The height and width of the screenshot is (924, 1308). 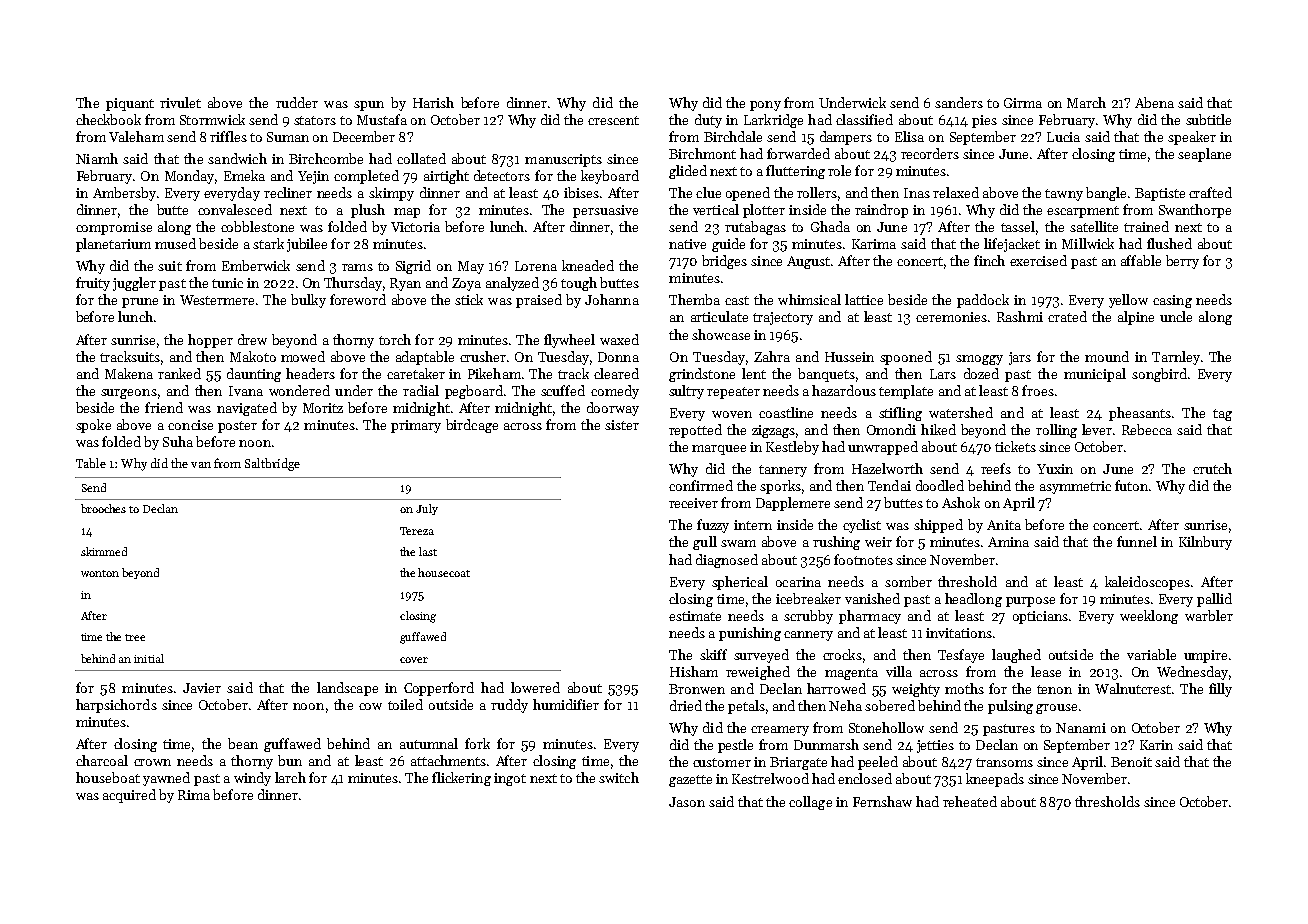 What do you see at coordinates (938, 429) in the screenshot?
I see `hiked` at bounding box center [938, 429].
